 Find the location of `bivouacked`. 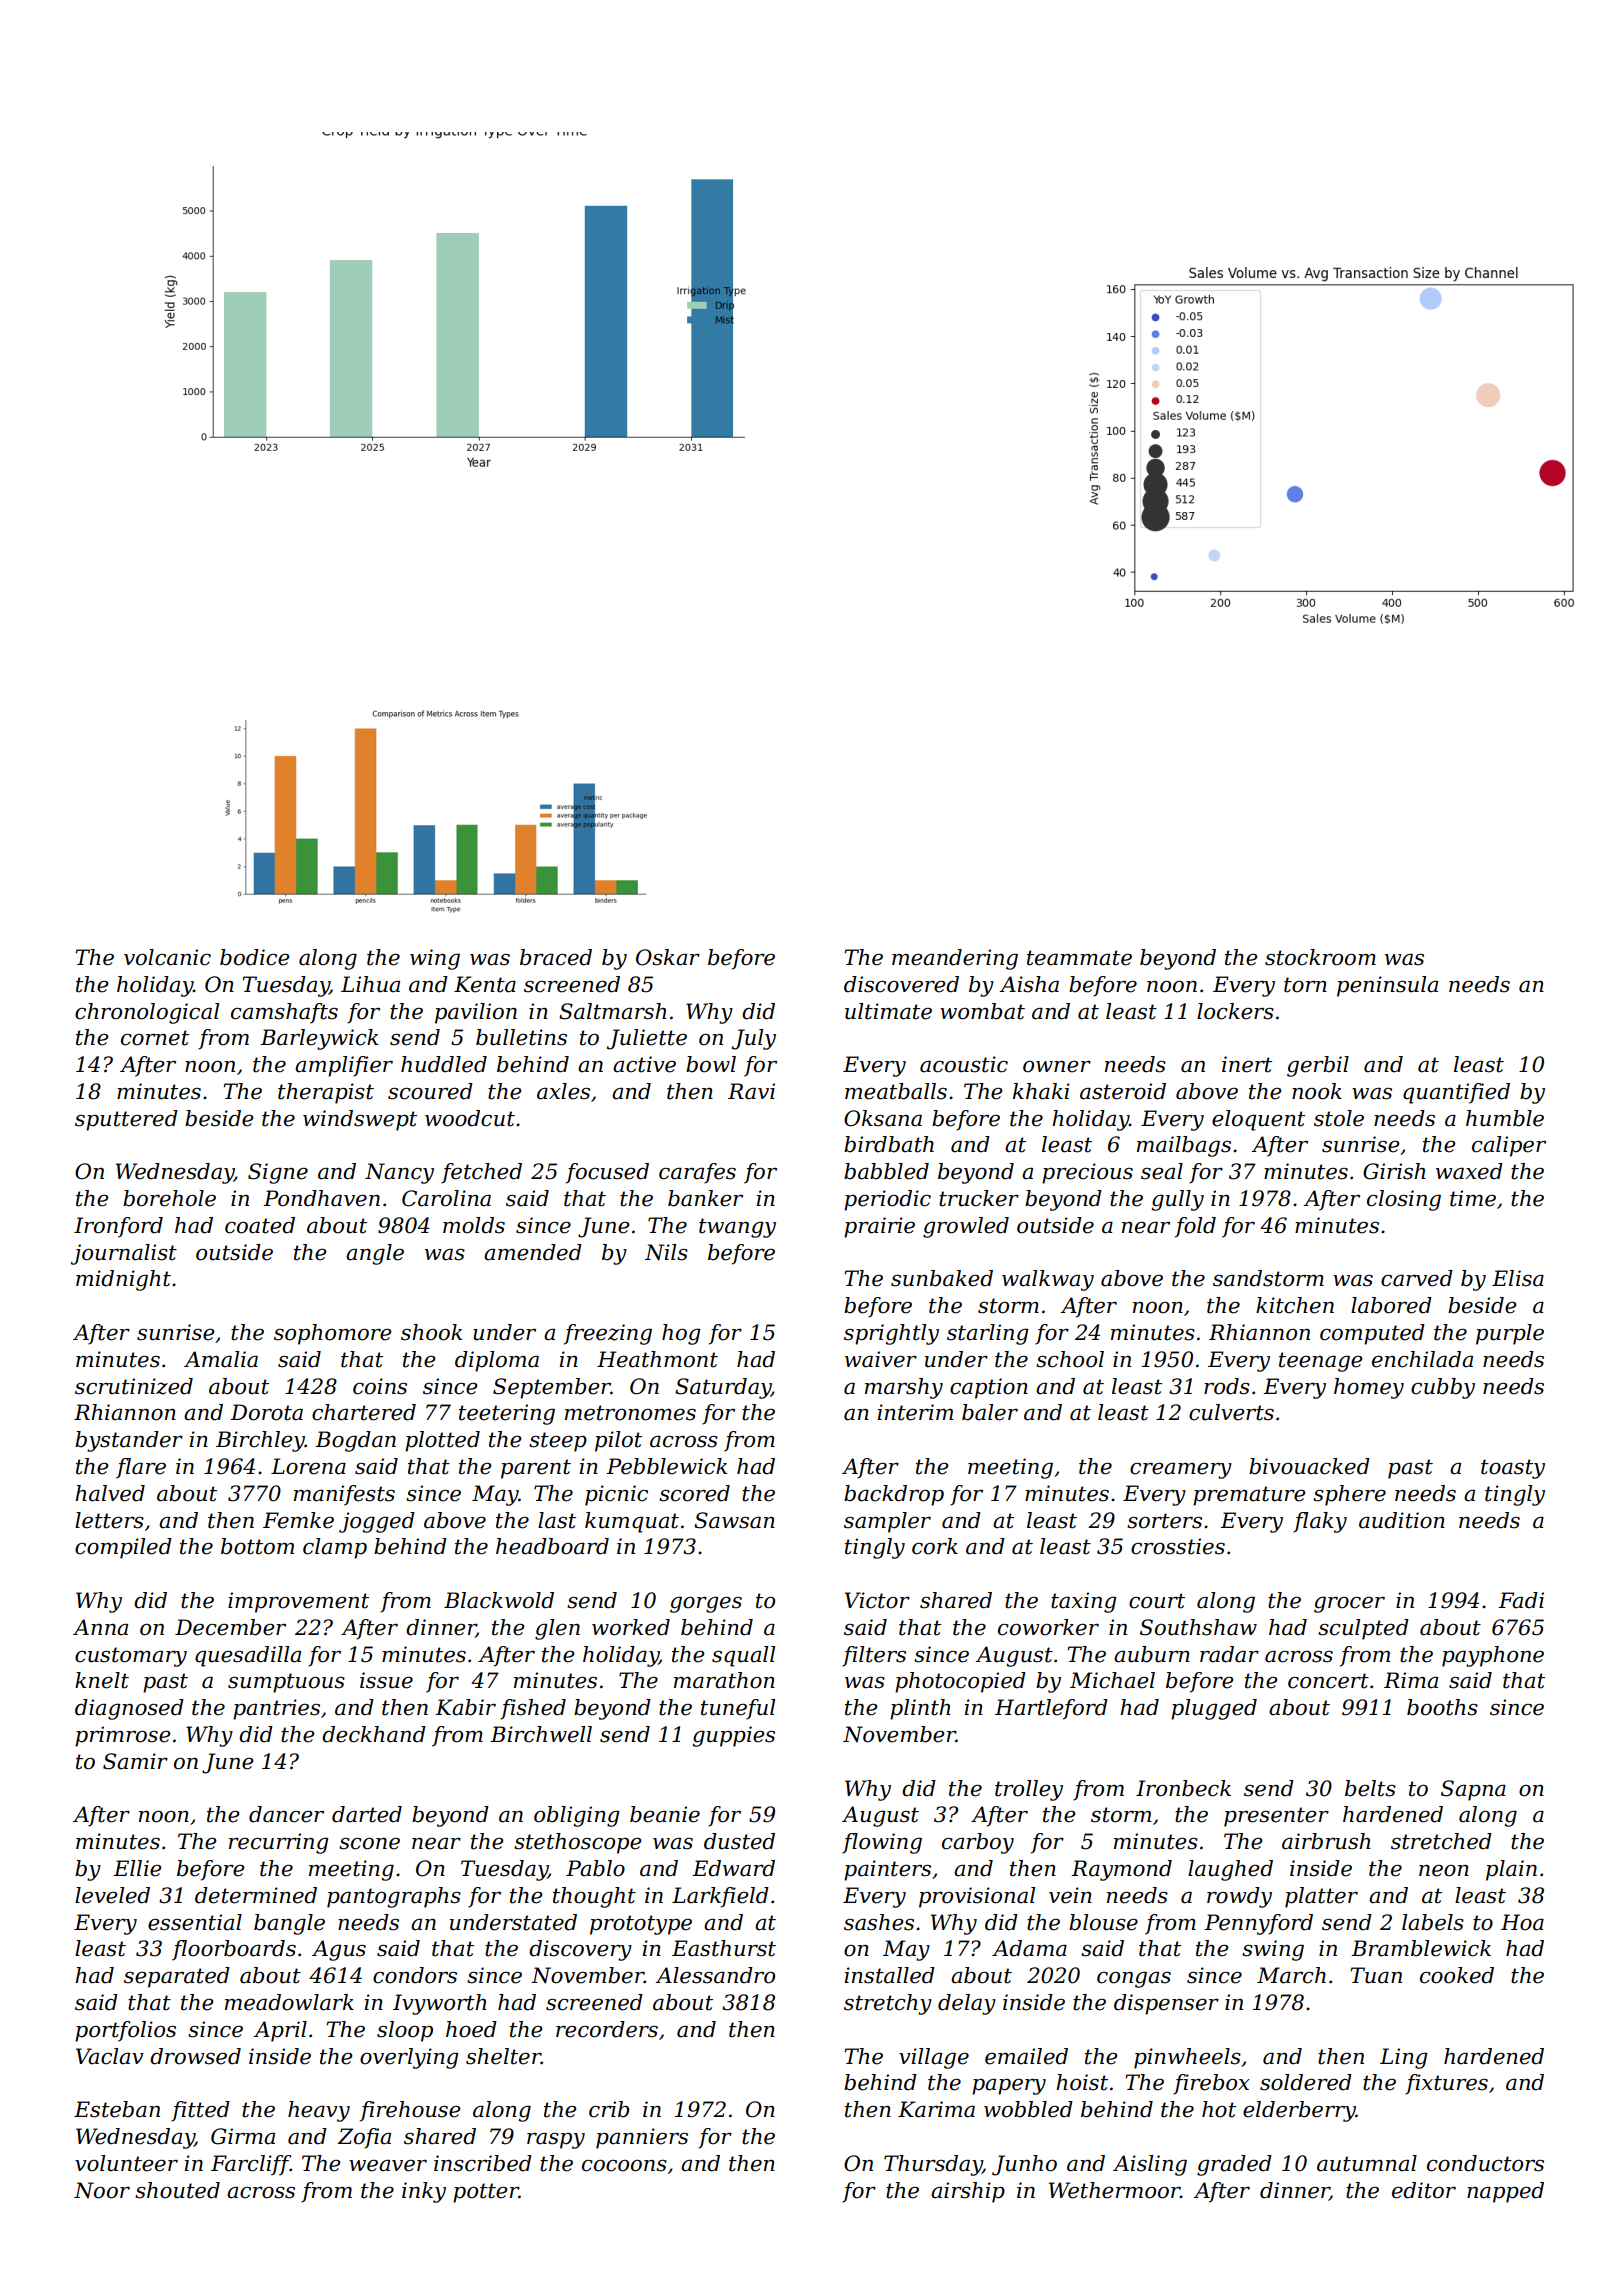

bivouacked is located at coordinates (1309, 1466).
